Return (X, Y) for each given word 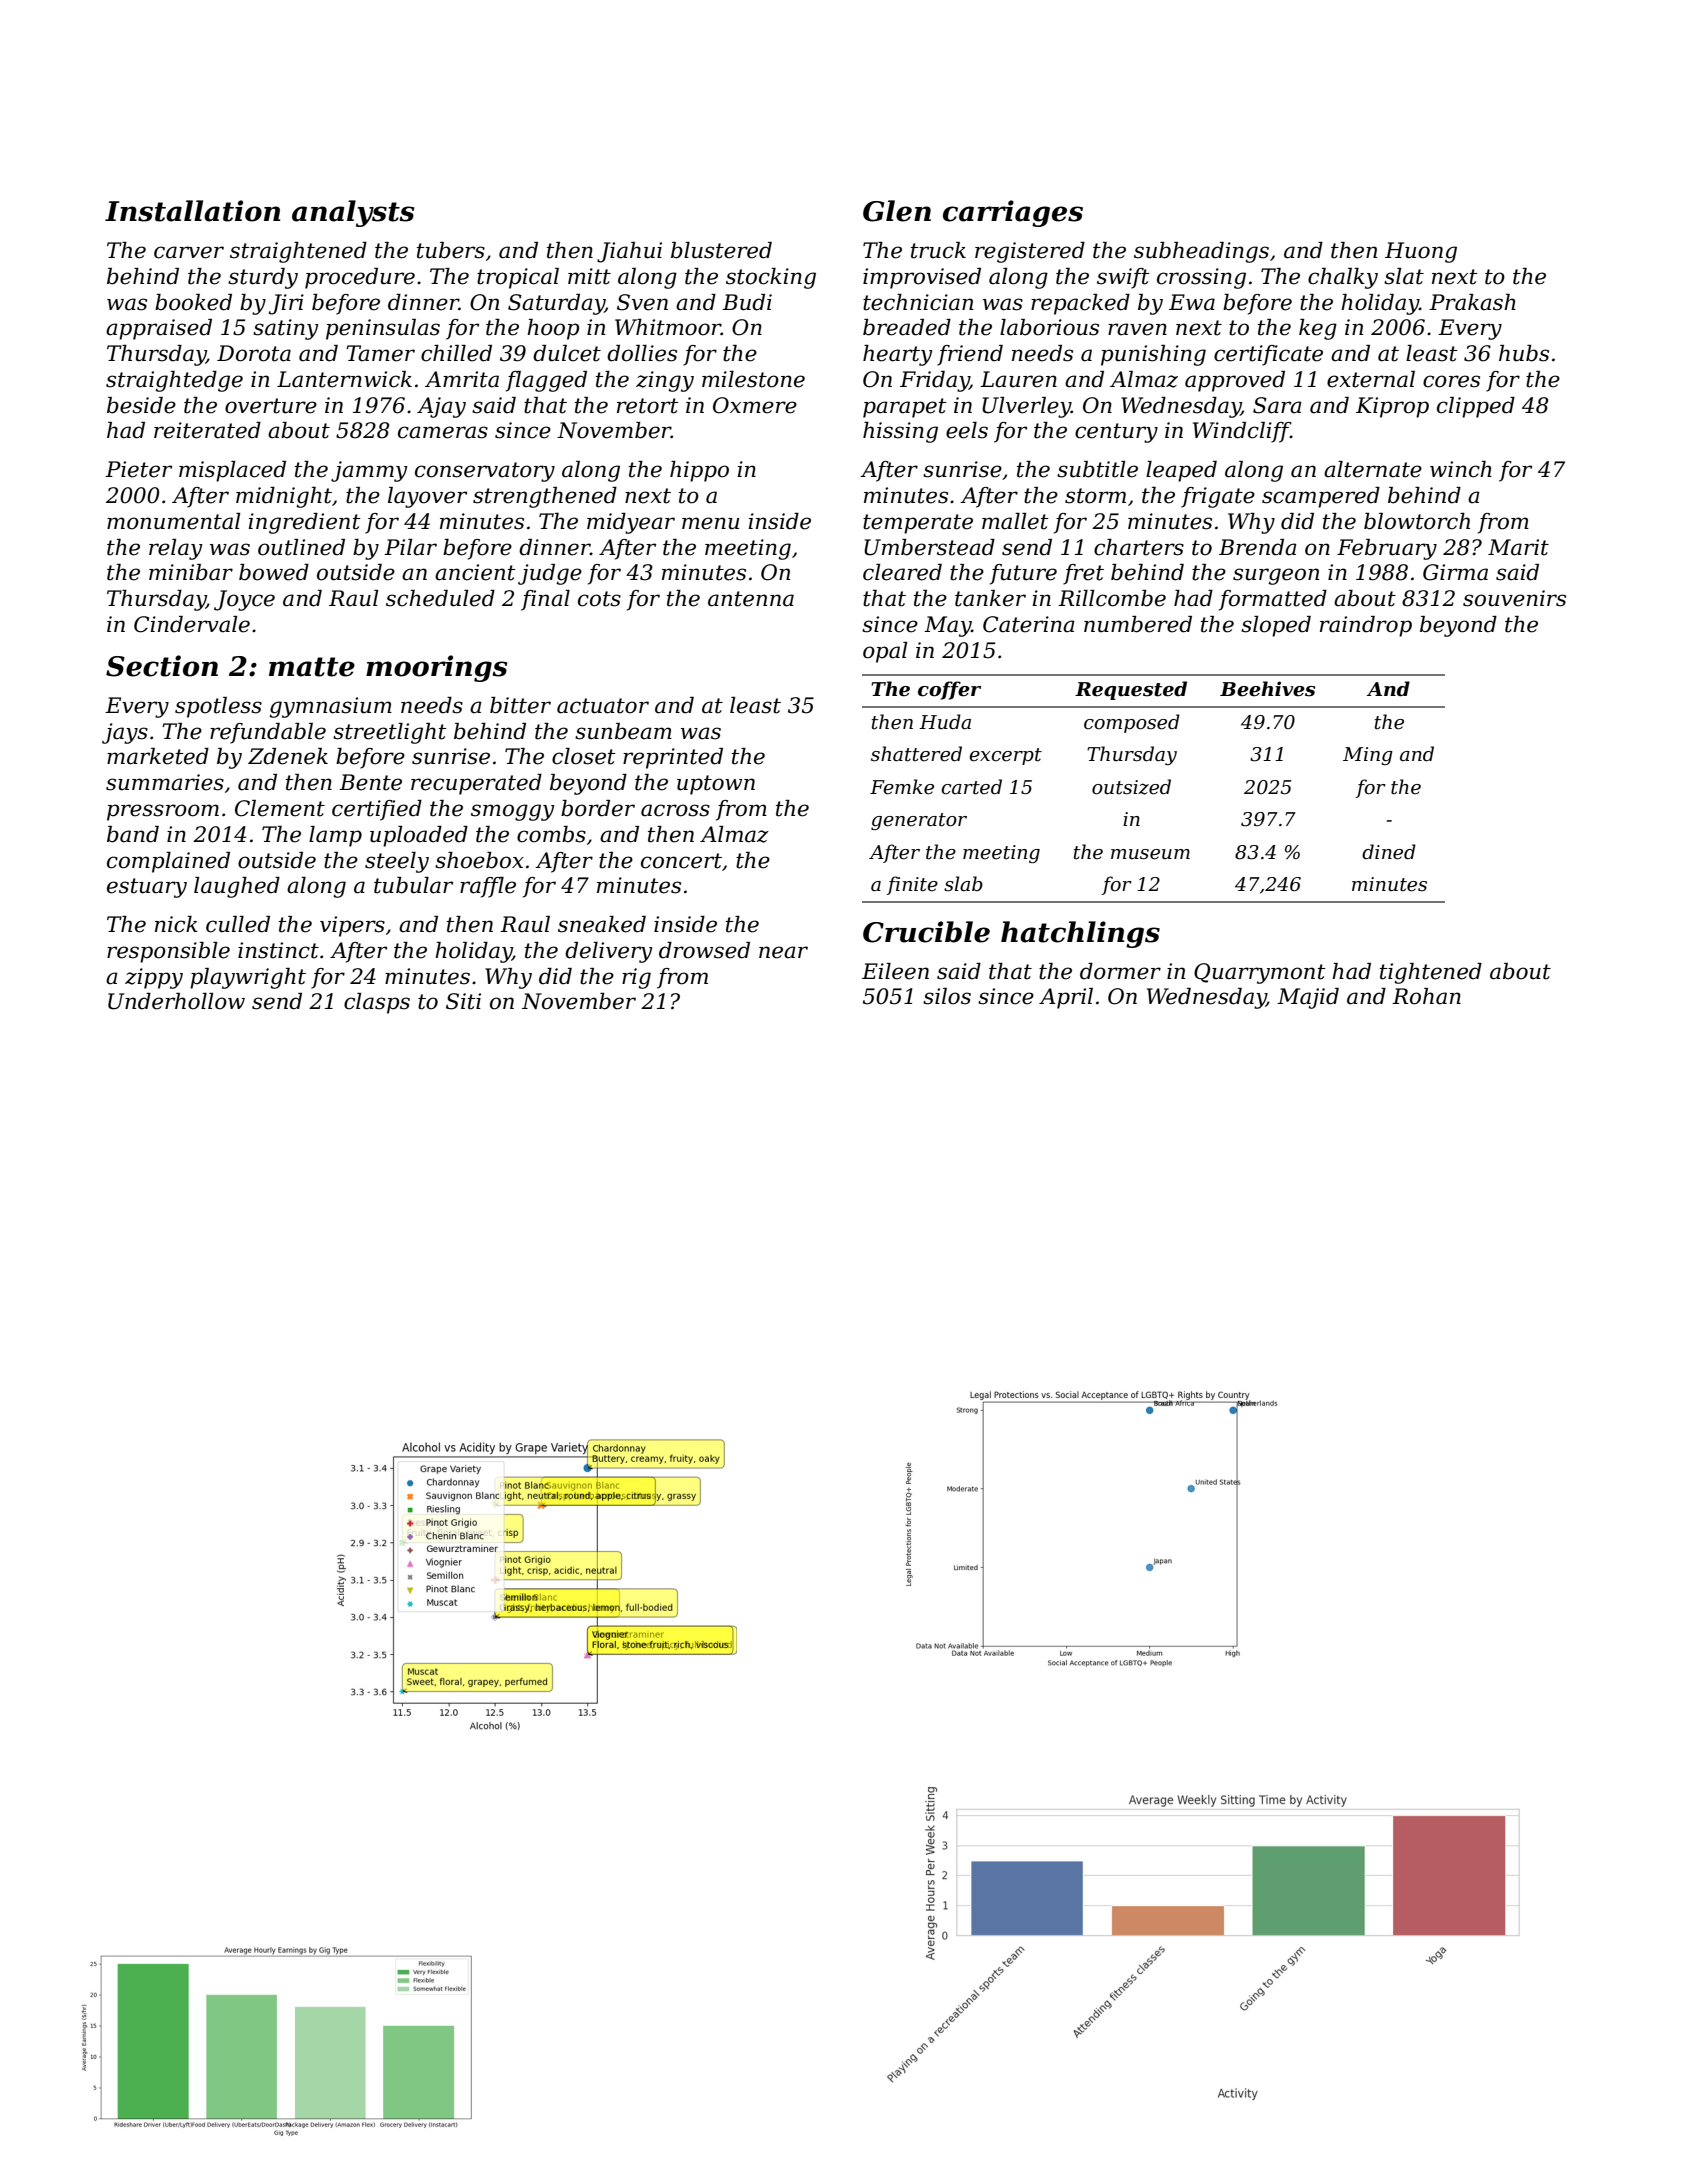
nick (176, 924)
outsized (1131, 787)
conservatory (485, 472)
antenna (751, 599)
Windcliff (1242, 432)
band (133, 834)
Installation (192, 211)
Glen (897, 211)
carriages (1013, 213)
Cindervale (192, 624)
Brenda (1258, 547)
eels (967, 430)
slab (963, 884)
